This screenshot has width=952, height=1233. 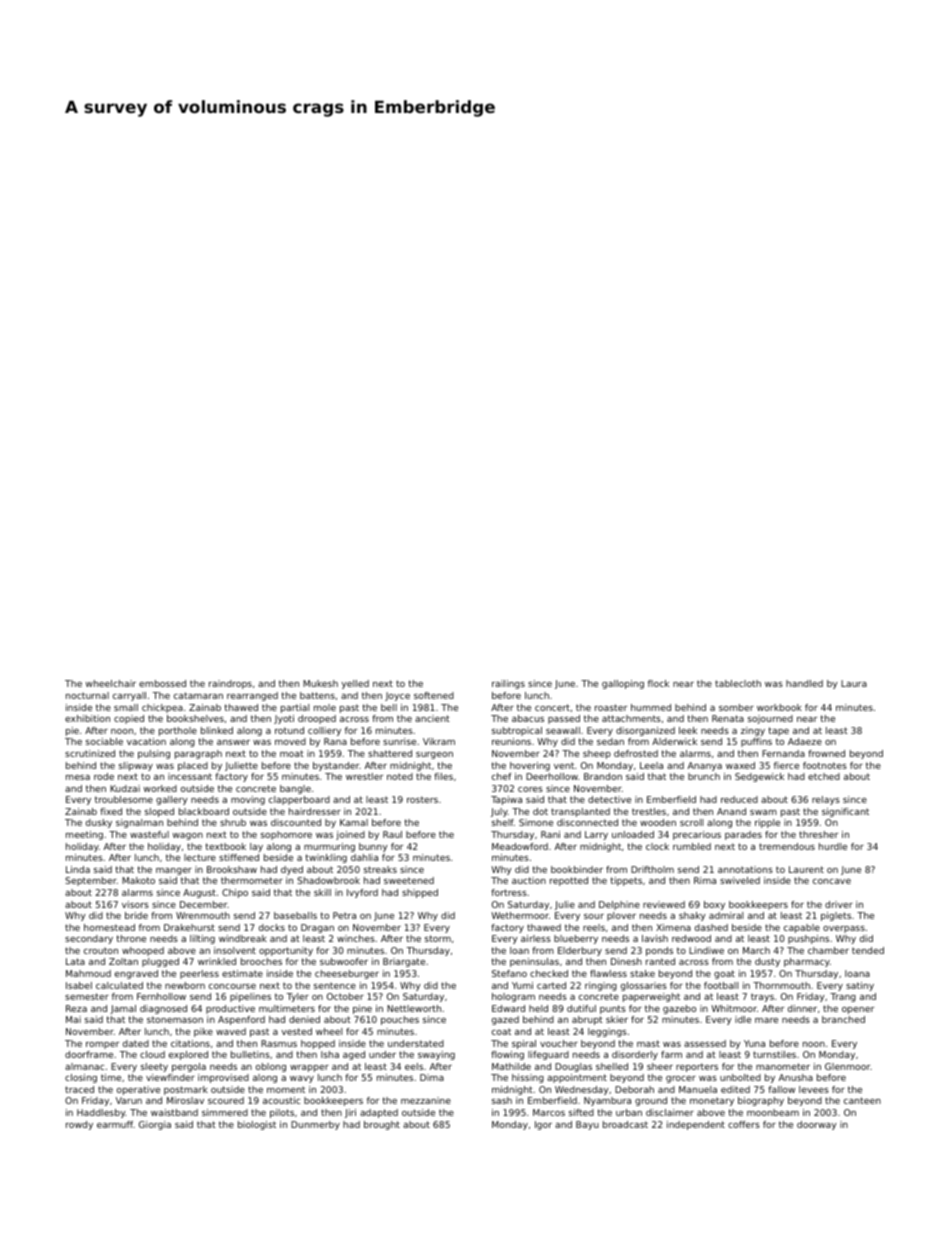 What do you see at coordinates (79, 1089) in the screenshot?
I see `traced` at bounding box center [79, 1089].
